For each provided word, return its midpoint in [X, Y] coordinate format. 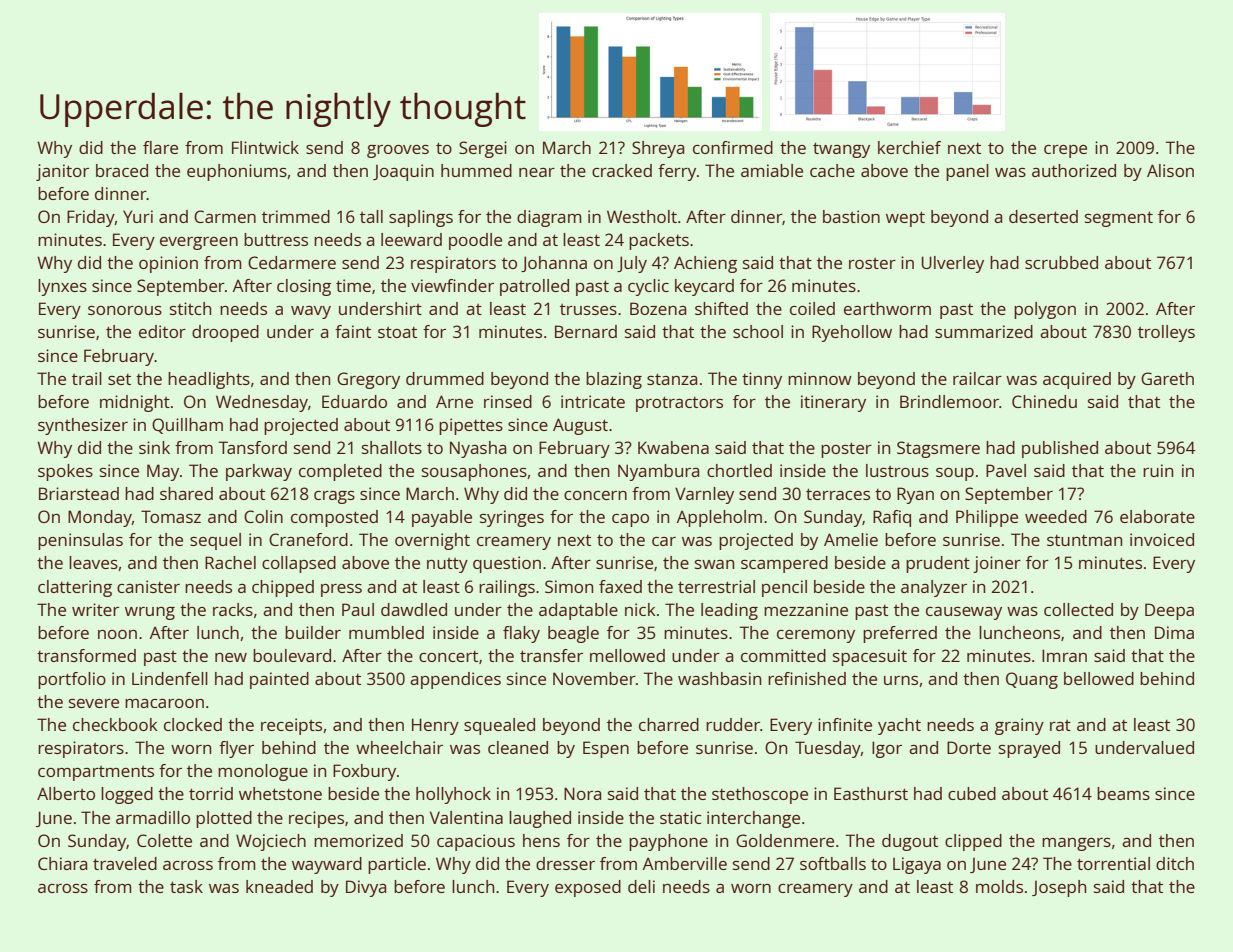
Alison [1170, 170]
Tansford [253, 447]
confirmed [733, 147]
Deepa [1169, 611]
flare [160, 147]
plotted [224, 819]
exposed [588, 888]
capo [630, 520]
